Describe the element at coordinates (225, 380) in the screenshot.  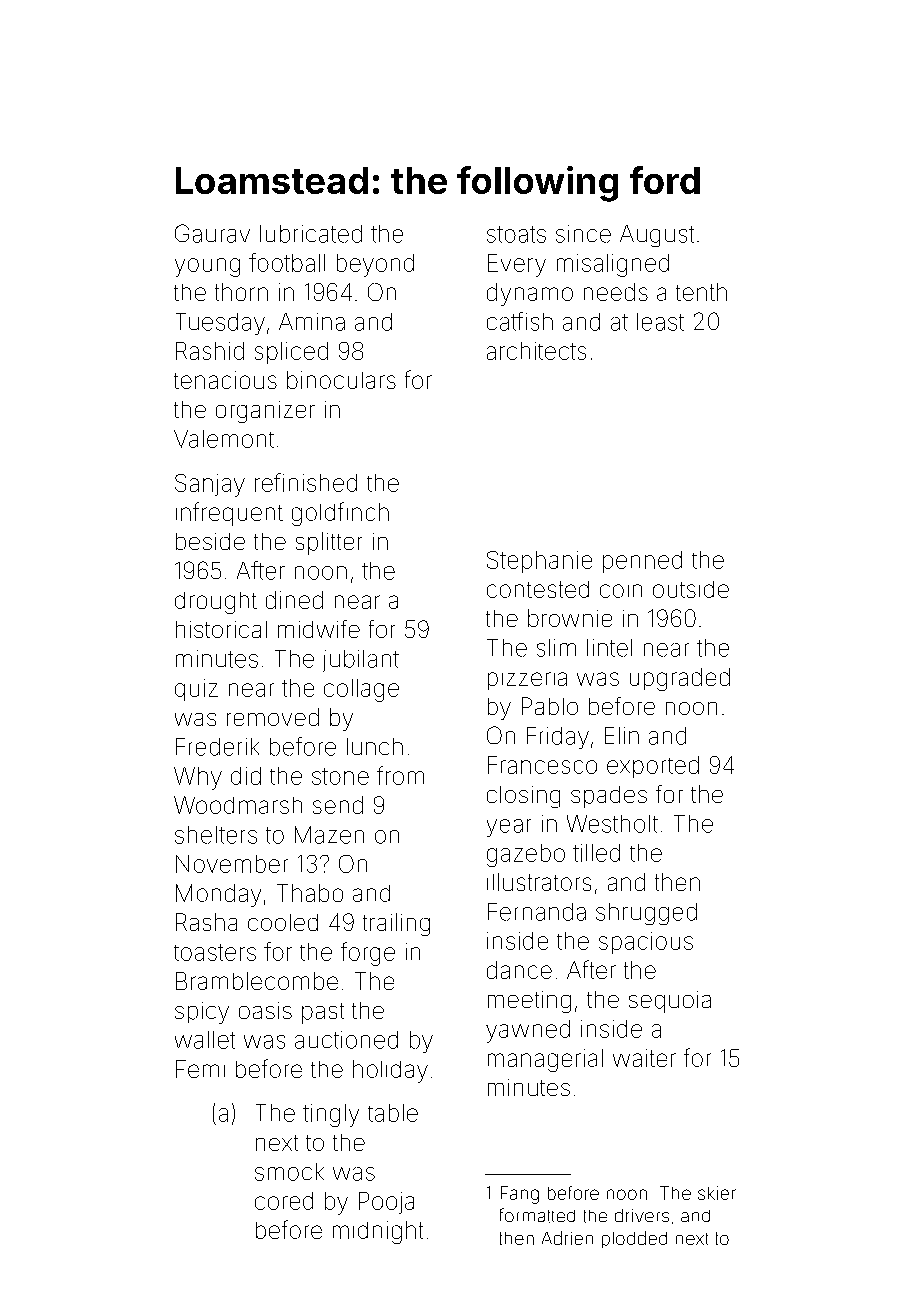
I see `tenacious` at that location.
